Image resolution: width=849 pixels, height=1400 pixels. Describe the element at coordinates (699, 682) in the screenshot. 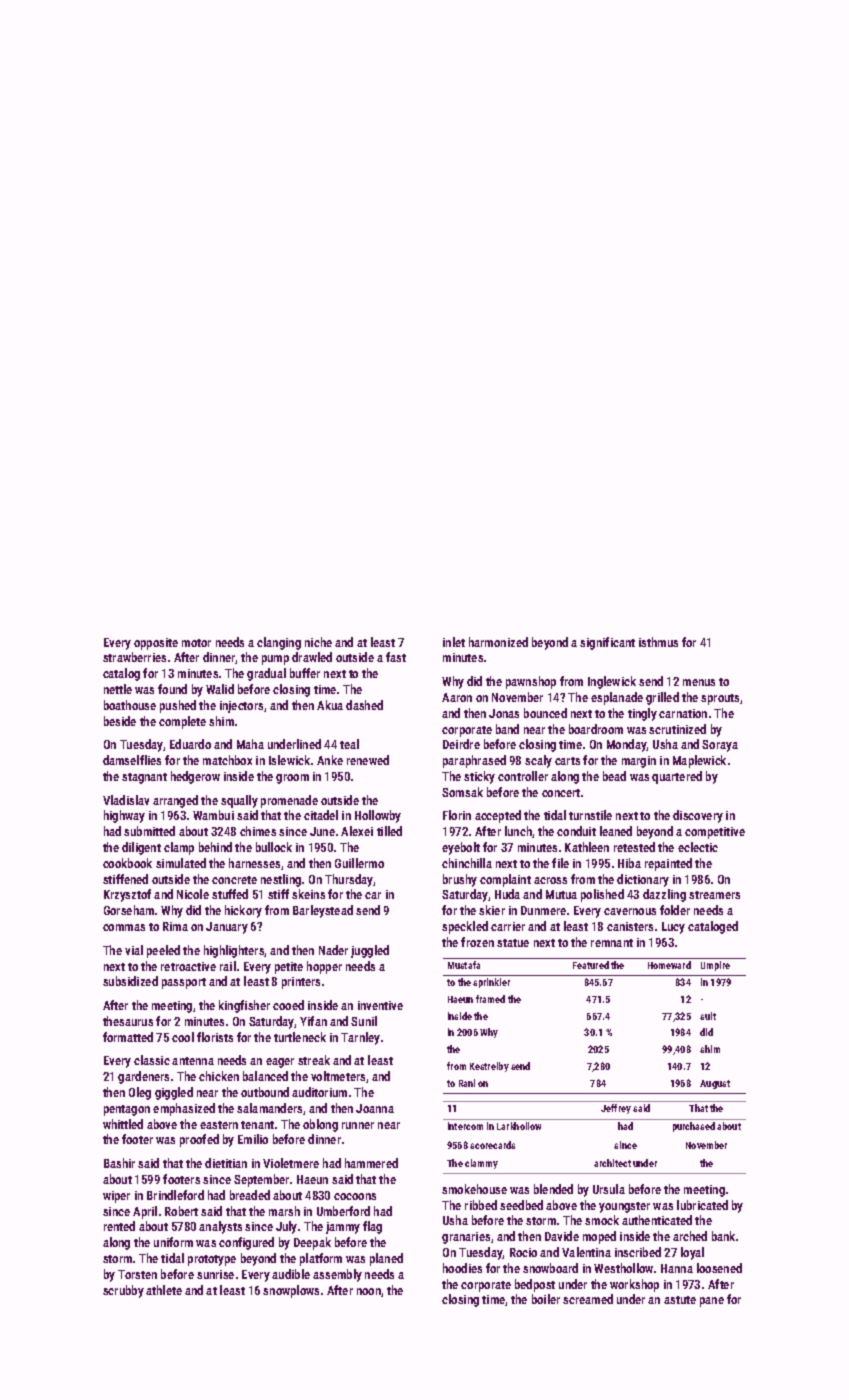

I see `menus` at that location.
